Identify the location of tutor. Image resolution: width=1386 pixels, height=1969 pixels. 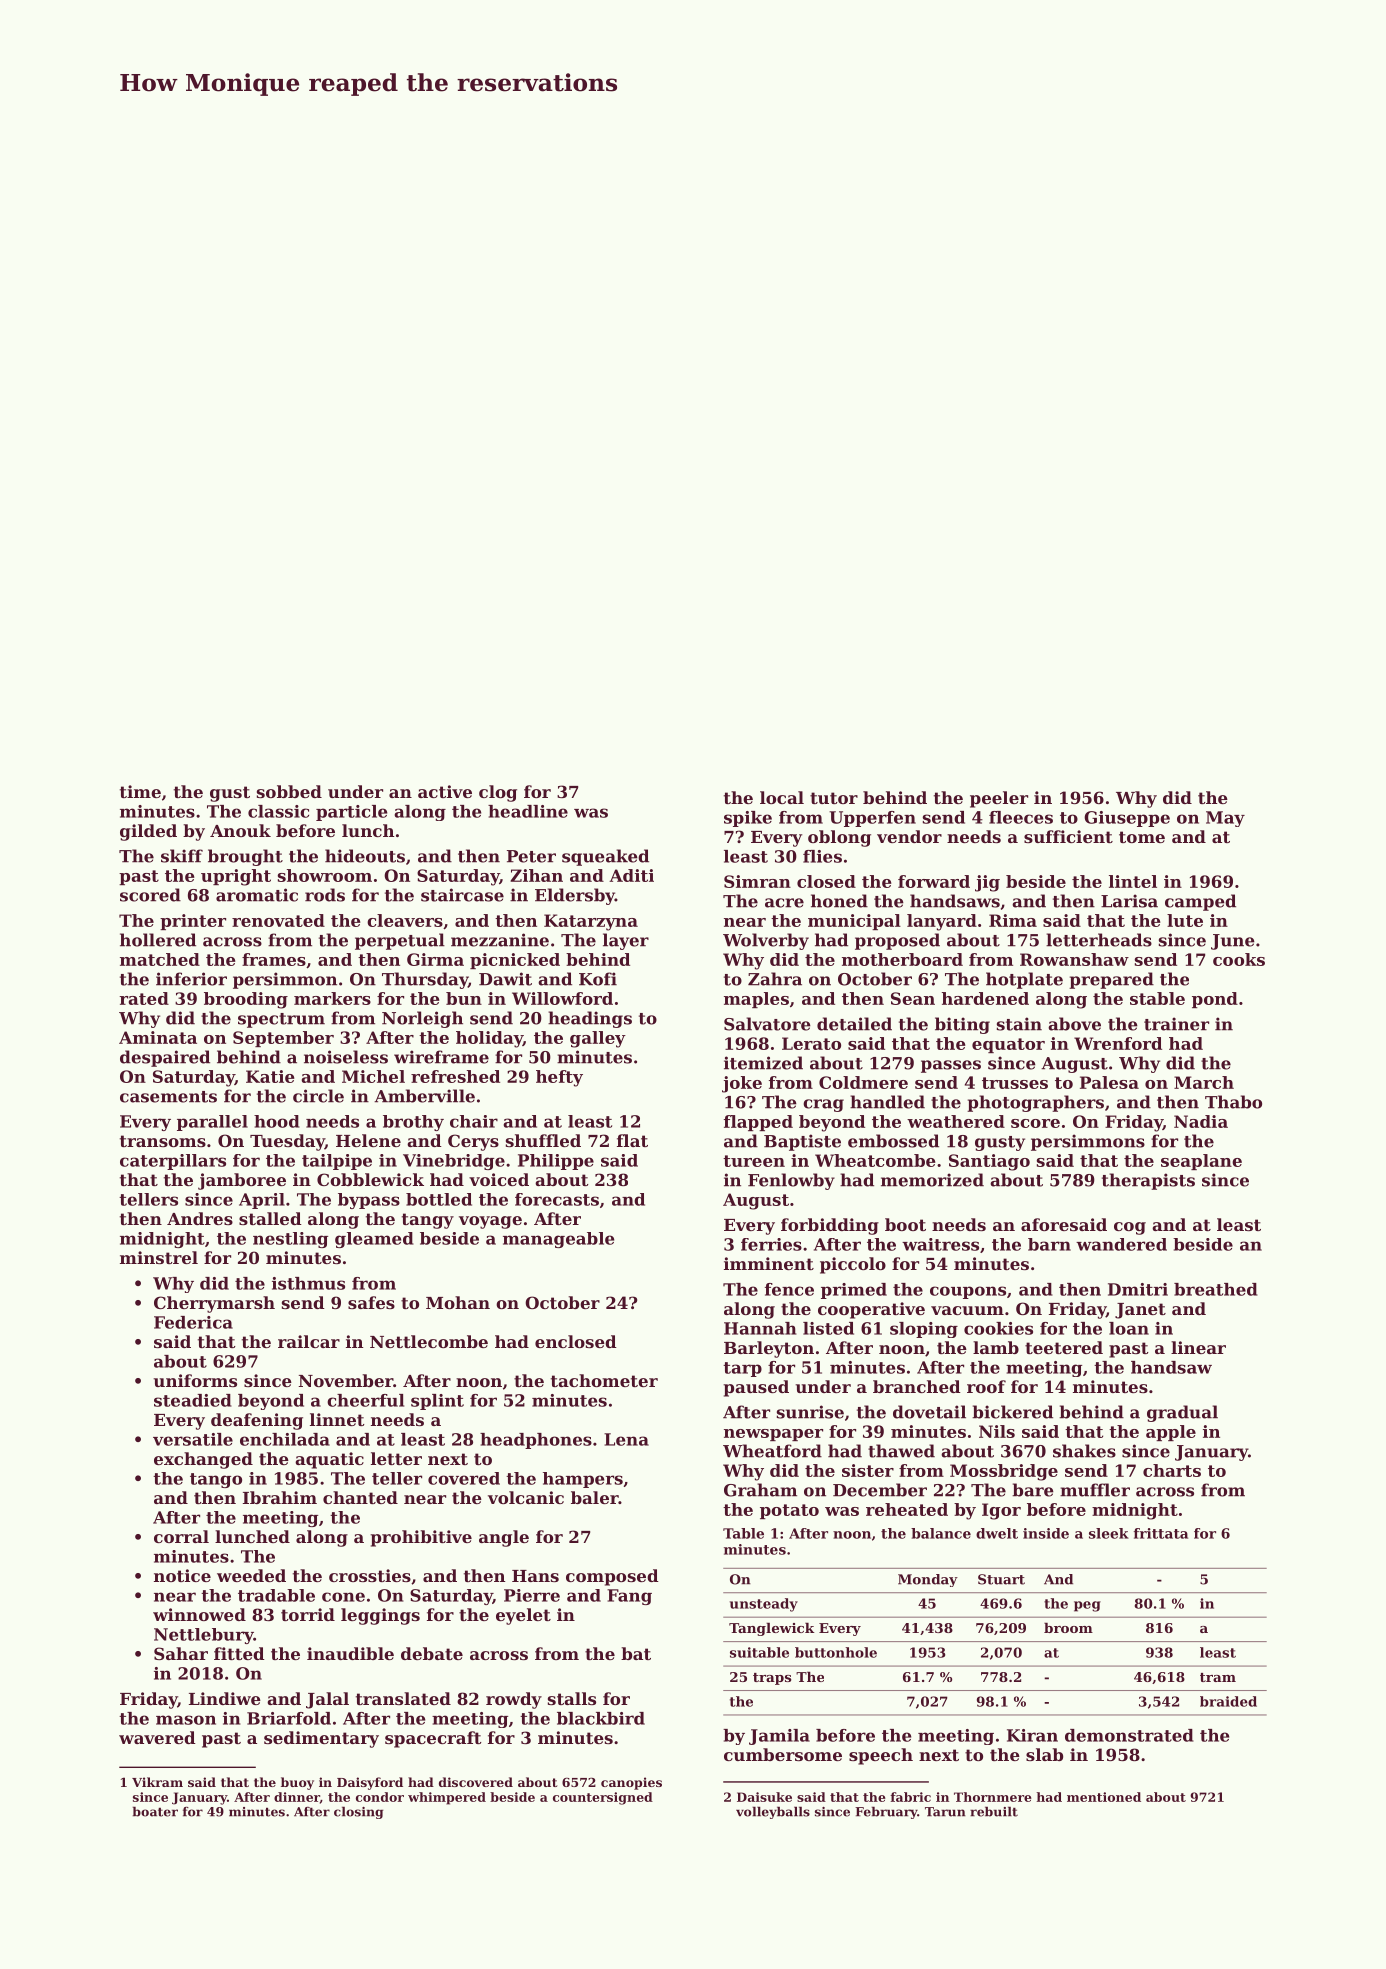
(834, 798).
